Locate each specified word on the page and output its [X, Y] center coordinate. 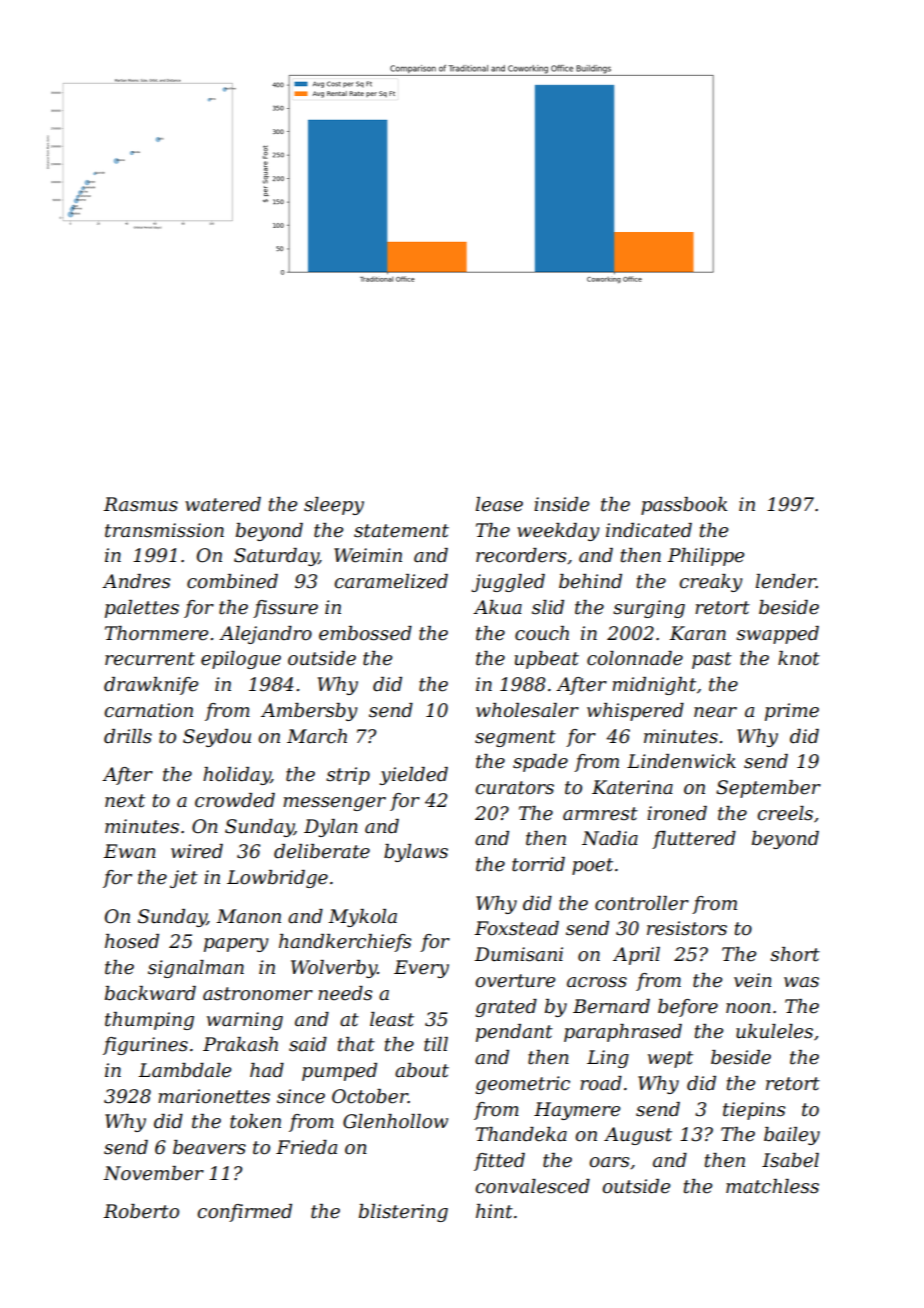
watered [223, 504]
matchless [772, 1186]
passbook [684, 506]
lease [499, 504]
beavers [209, 1147]
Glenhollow [395, 1121]
